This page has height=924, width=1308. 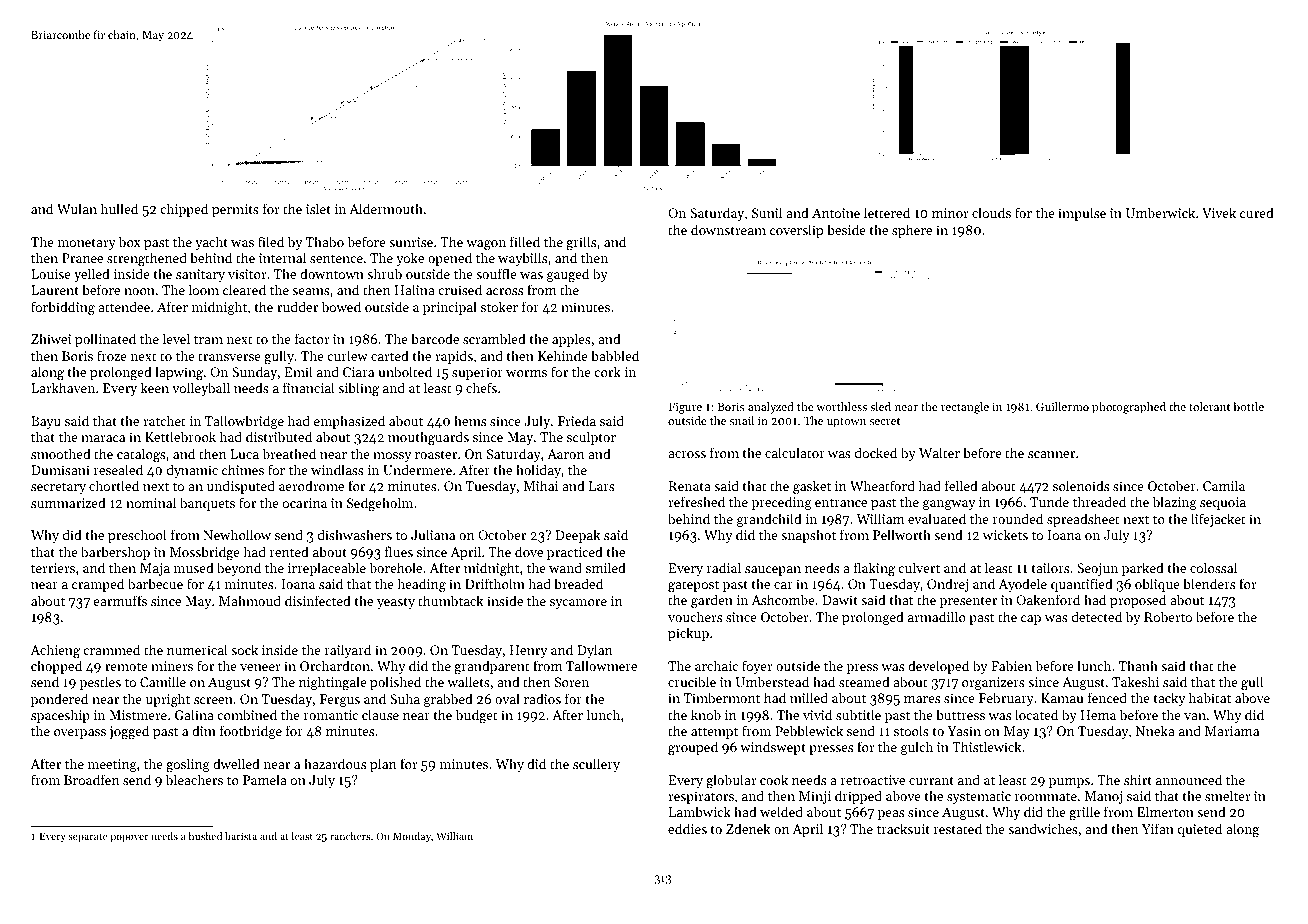 I want to click on Dumisani, so click(x=60, y=470).
